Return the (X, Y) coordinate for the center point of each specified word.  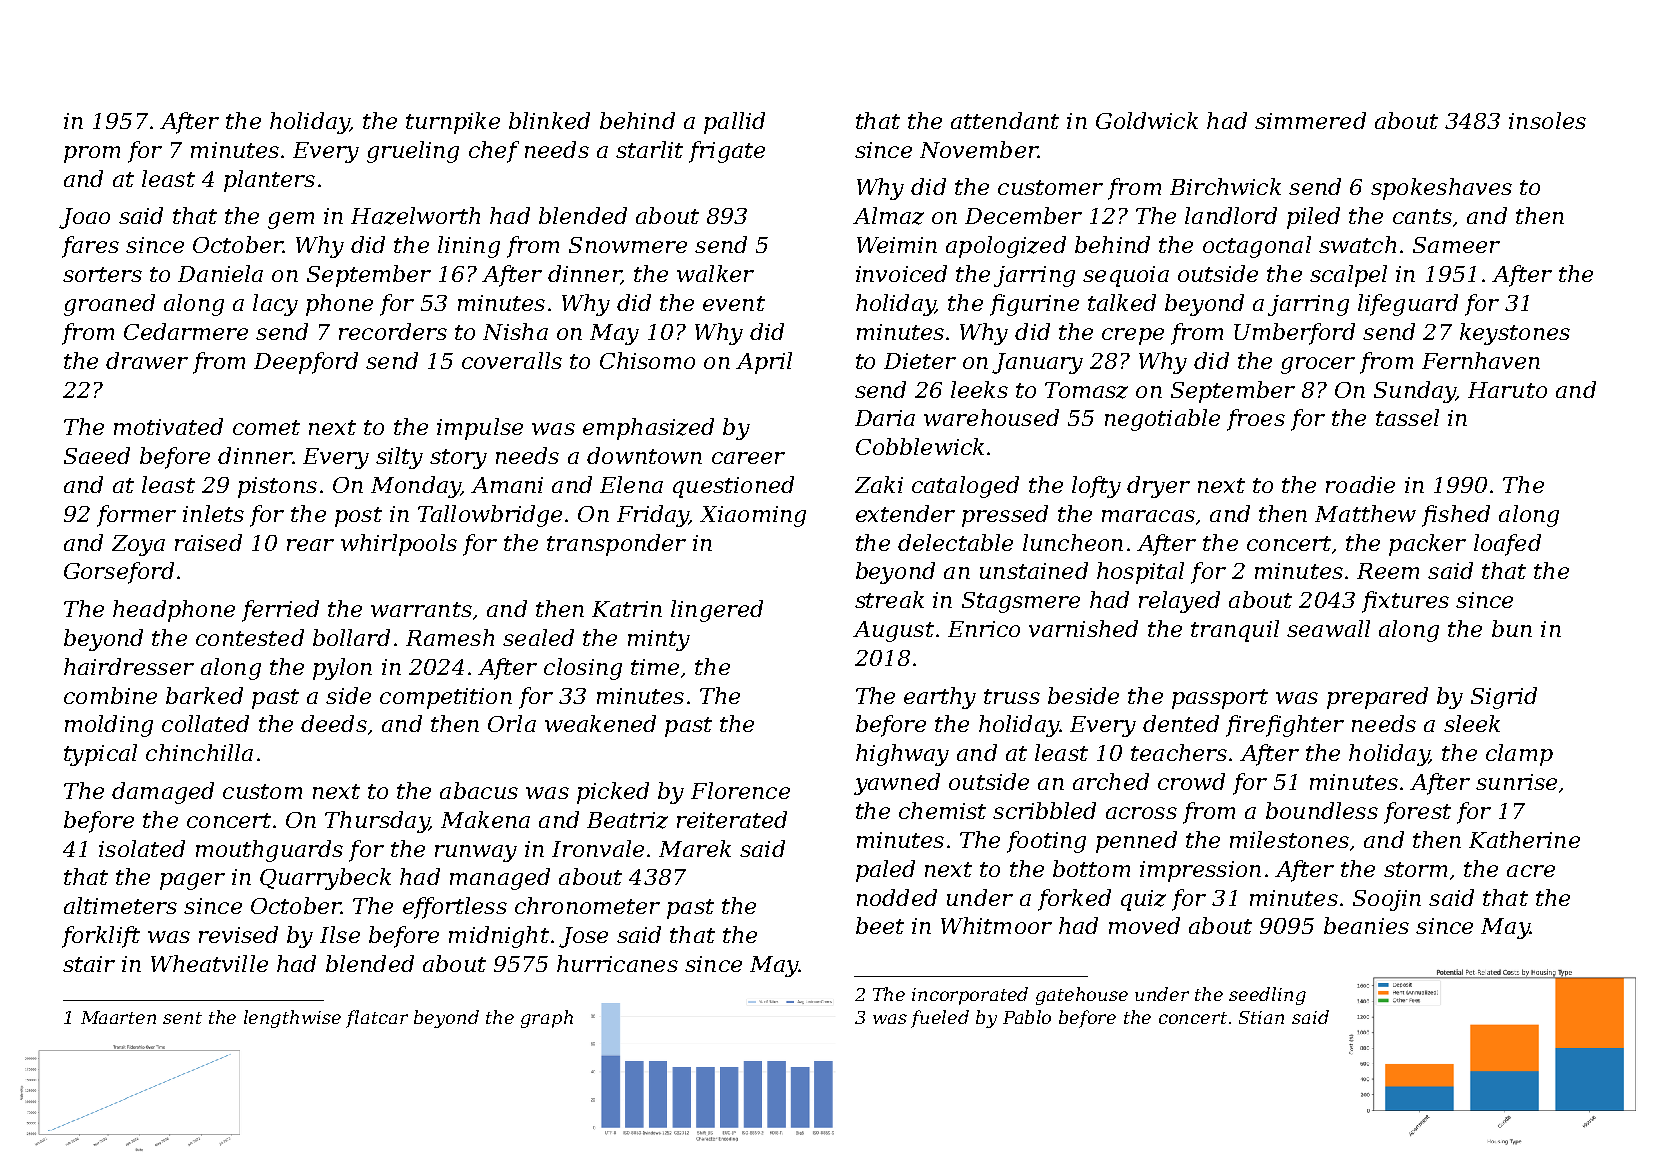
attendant (1005, 120)
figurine (1034, 305)
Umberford (1294, 334)
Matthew (1365, 513)
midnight (499, 937)
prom (92, 154)
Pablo (1027, 1017)
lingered (717, 611)
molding (109, 726)
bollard (351, 637)
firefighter (1285, 726)
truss (1012, 696)
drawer (147, 360)
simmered (1310, 120)
